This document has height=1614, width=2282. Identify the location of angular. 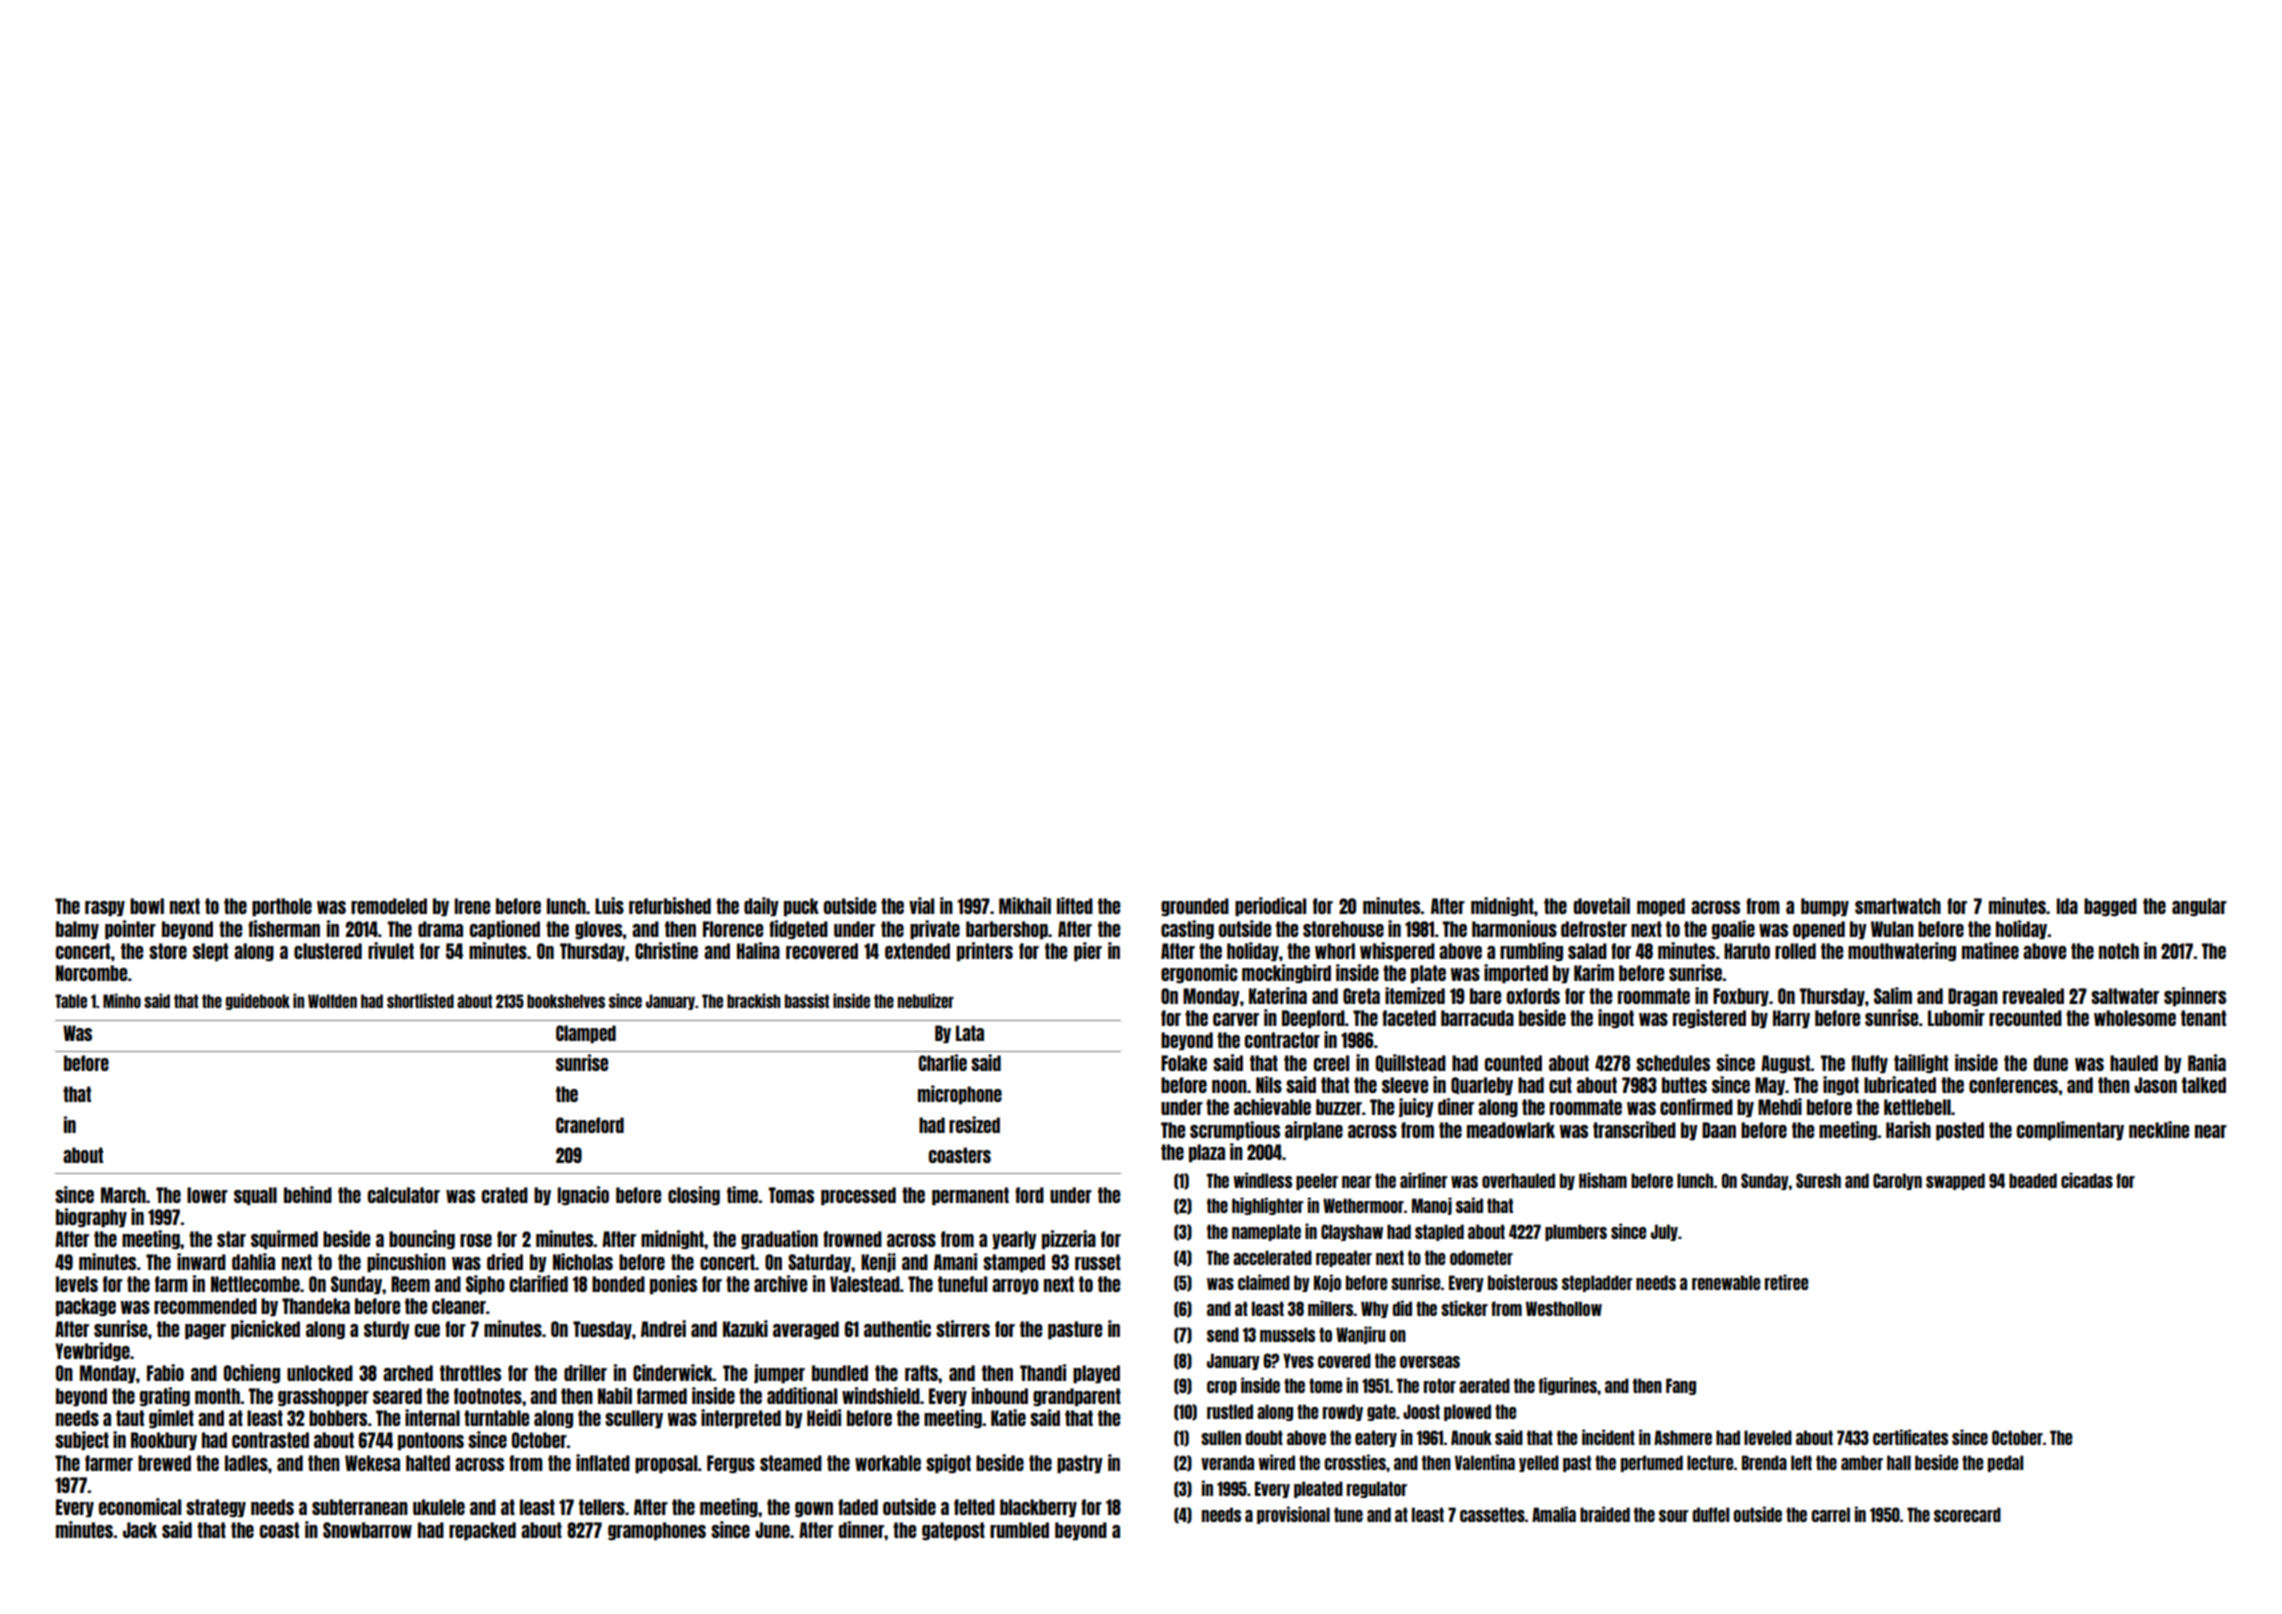
(2199, 907).
